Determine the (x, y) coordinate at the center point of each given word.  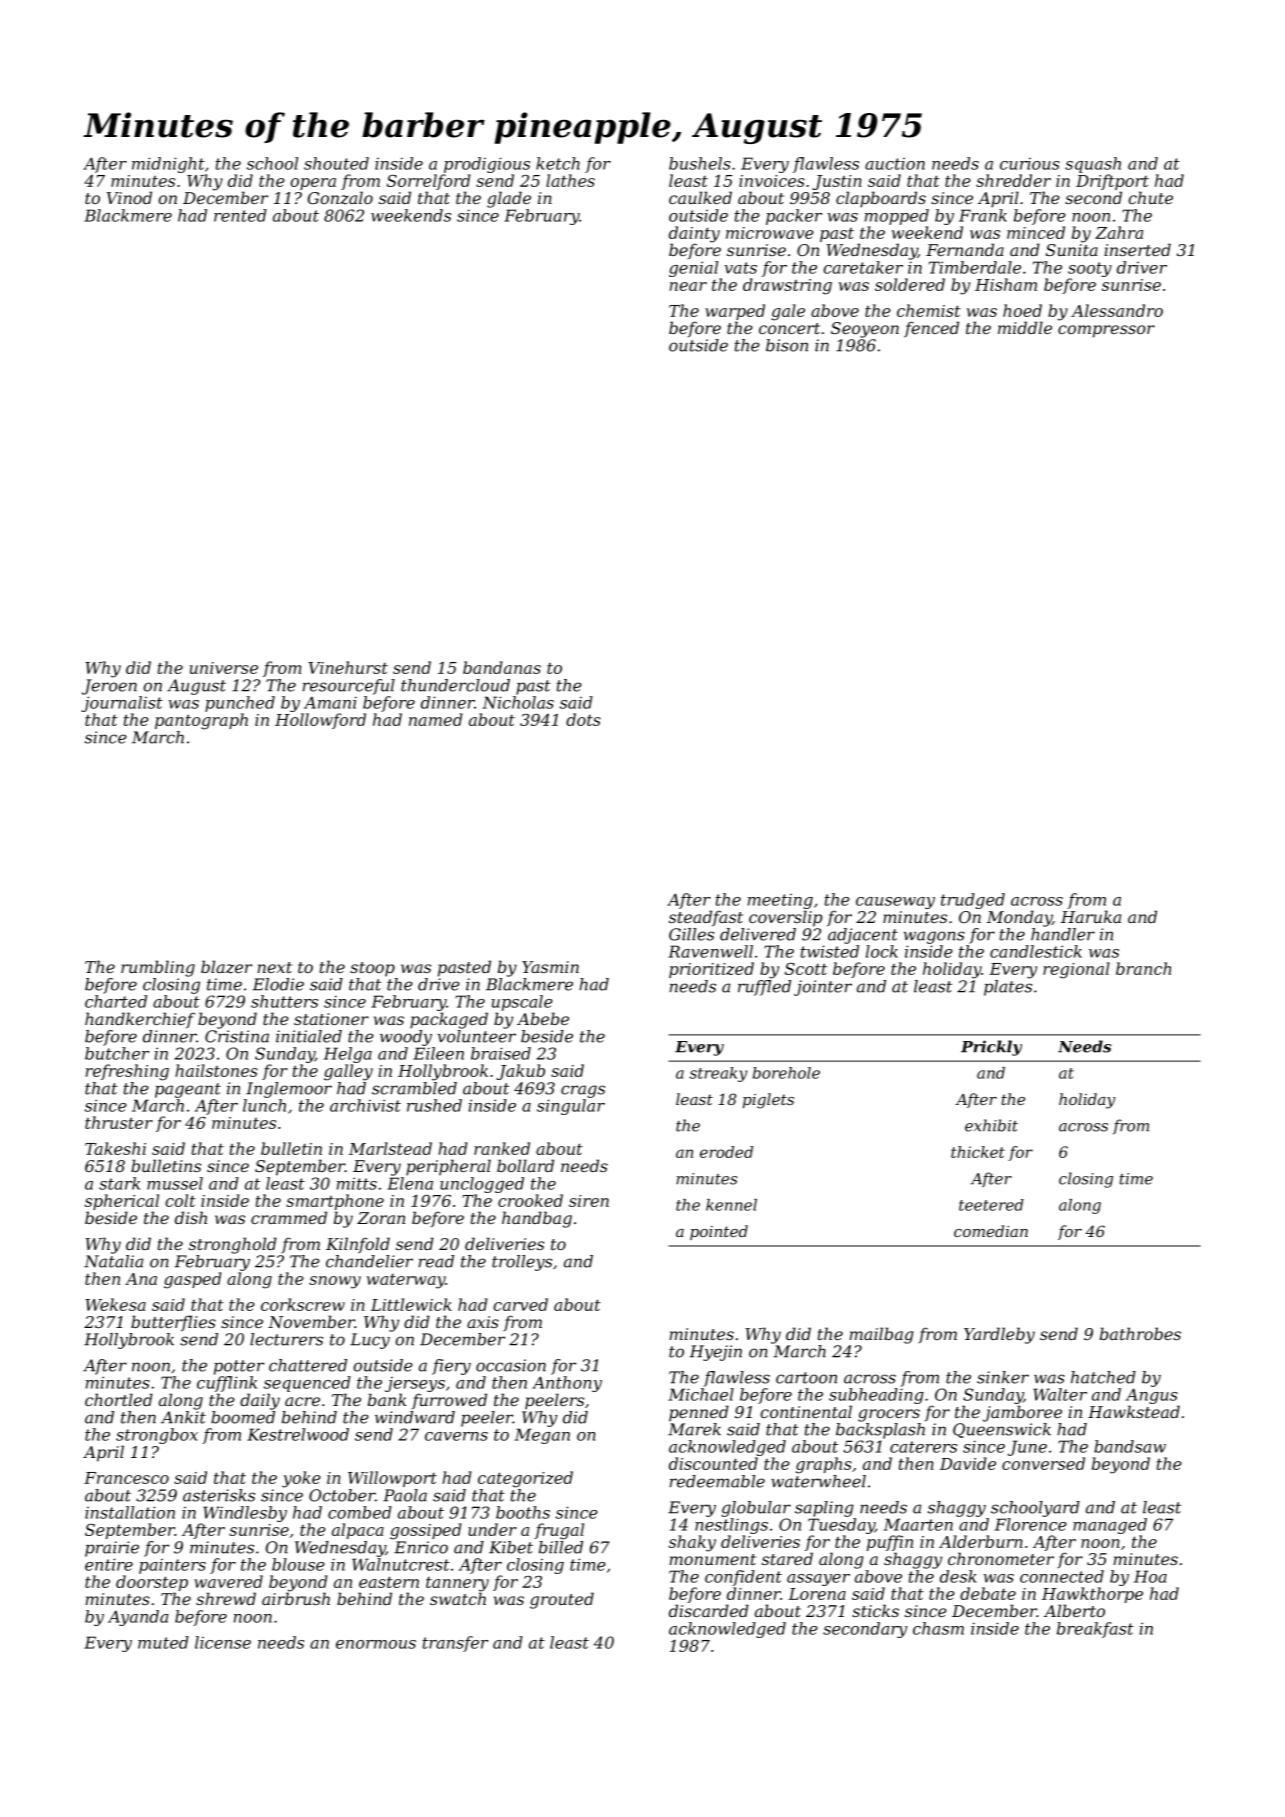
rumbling (158, 968)
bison (787, 345)
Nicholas (518, 702)
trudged (973, 901)
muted (163, 1642)
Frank (983, 215)
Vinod (129, 197)
